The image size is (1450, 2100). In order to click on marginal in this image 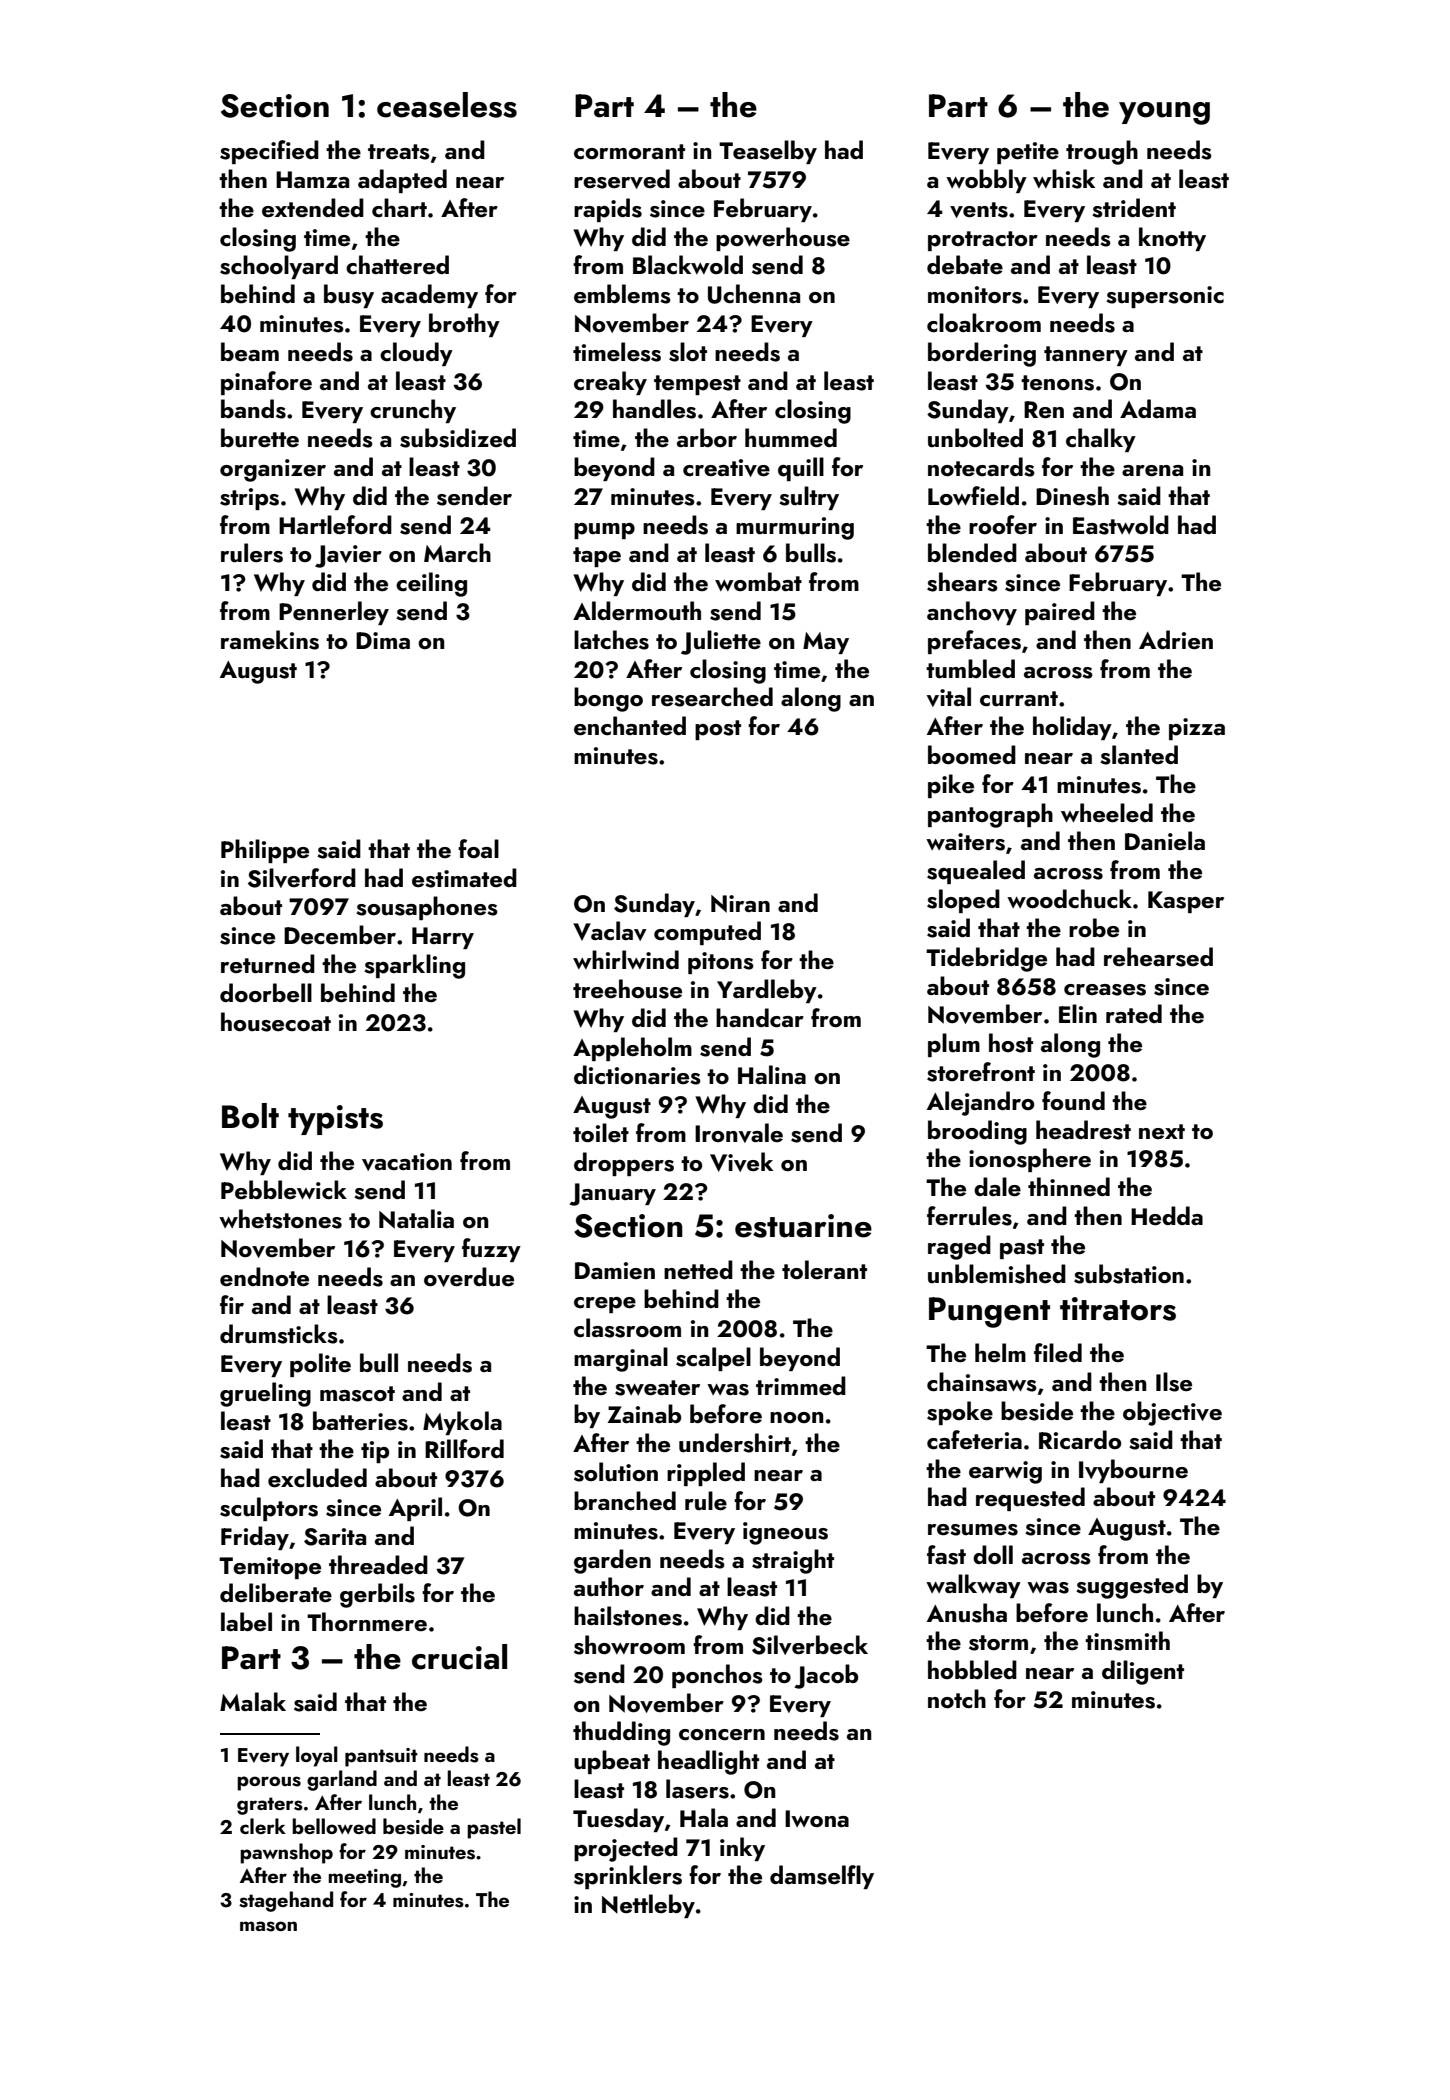, I will do `click(621, 1359)`.
